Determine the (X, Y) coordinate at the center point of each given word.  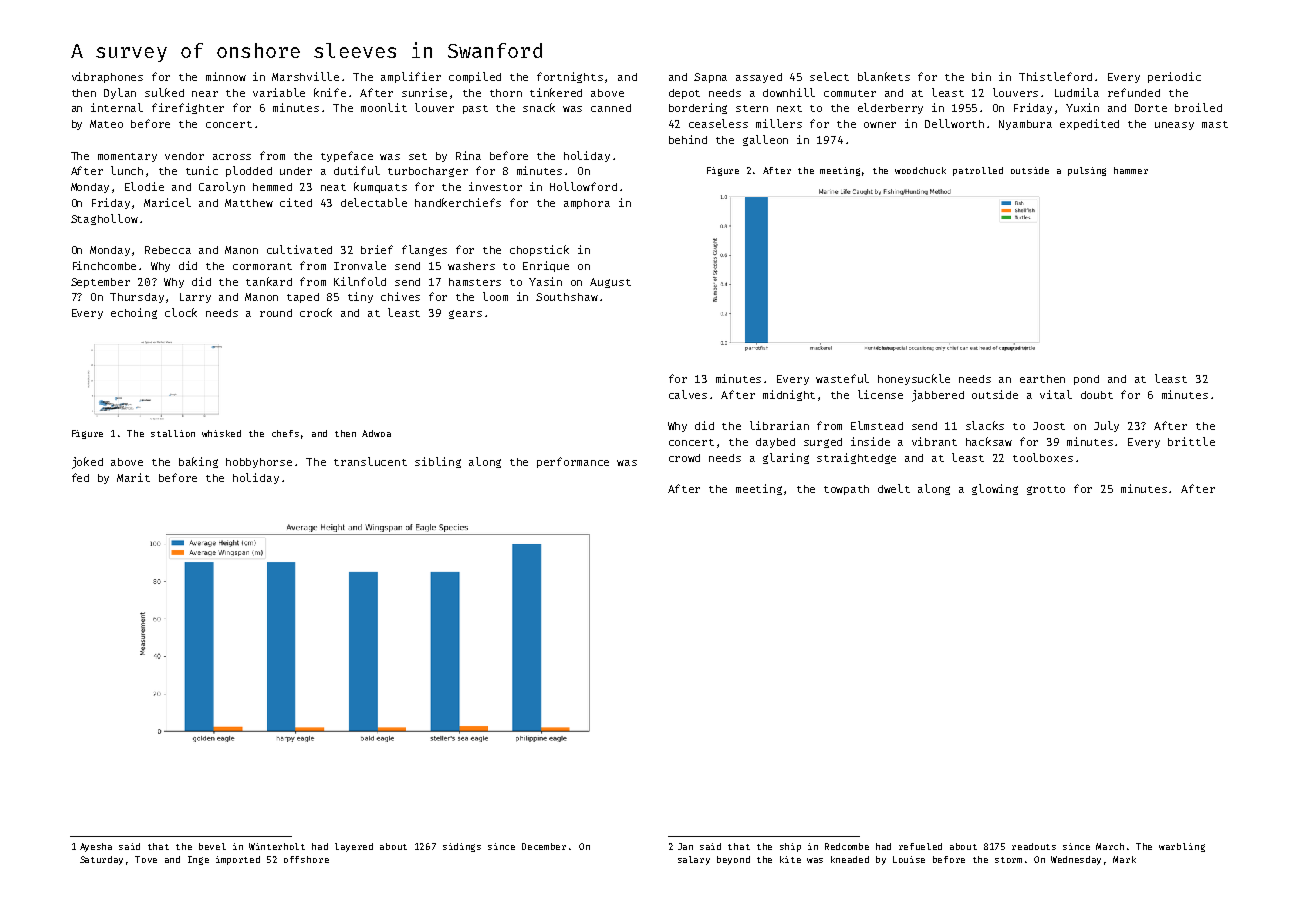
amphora (587, 204)
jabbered (938, 396)
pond (1086, 380)
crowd (684, 458)
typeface (347, 156)
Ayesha (96, 847)
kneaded (850, 859)
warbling (1182, 847)
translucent (370, 461)
